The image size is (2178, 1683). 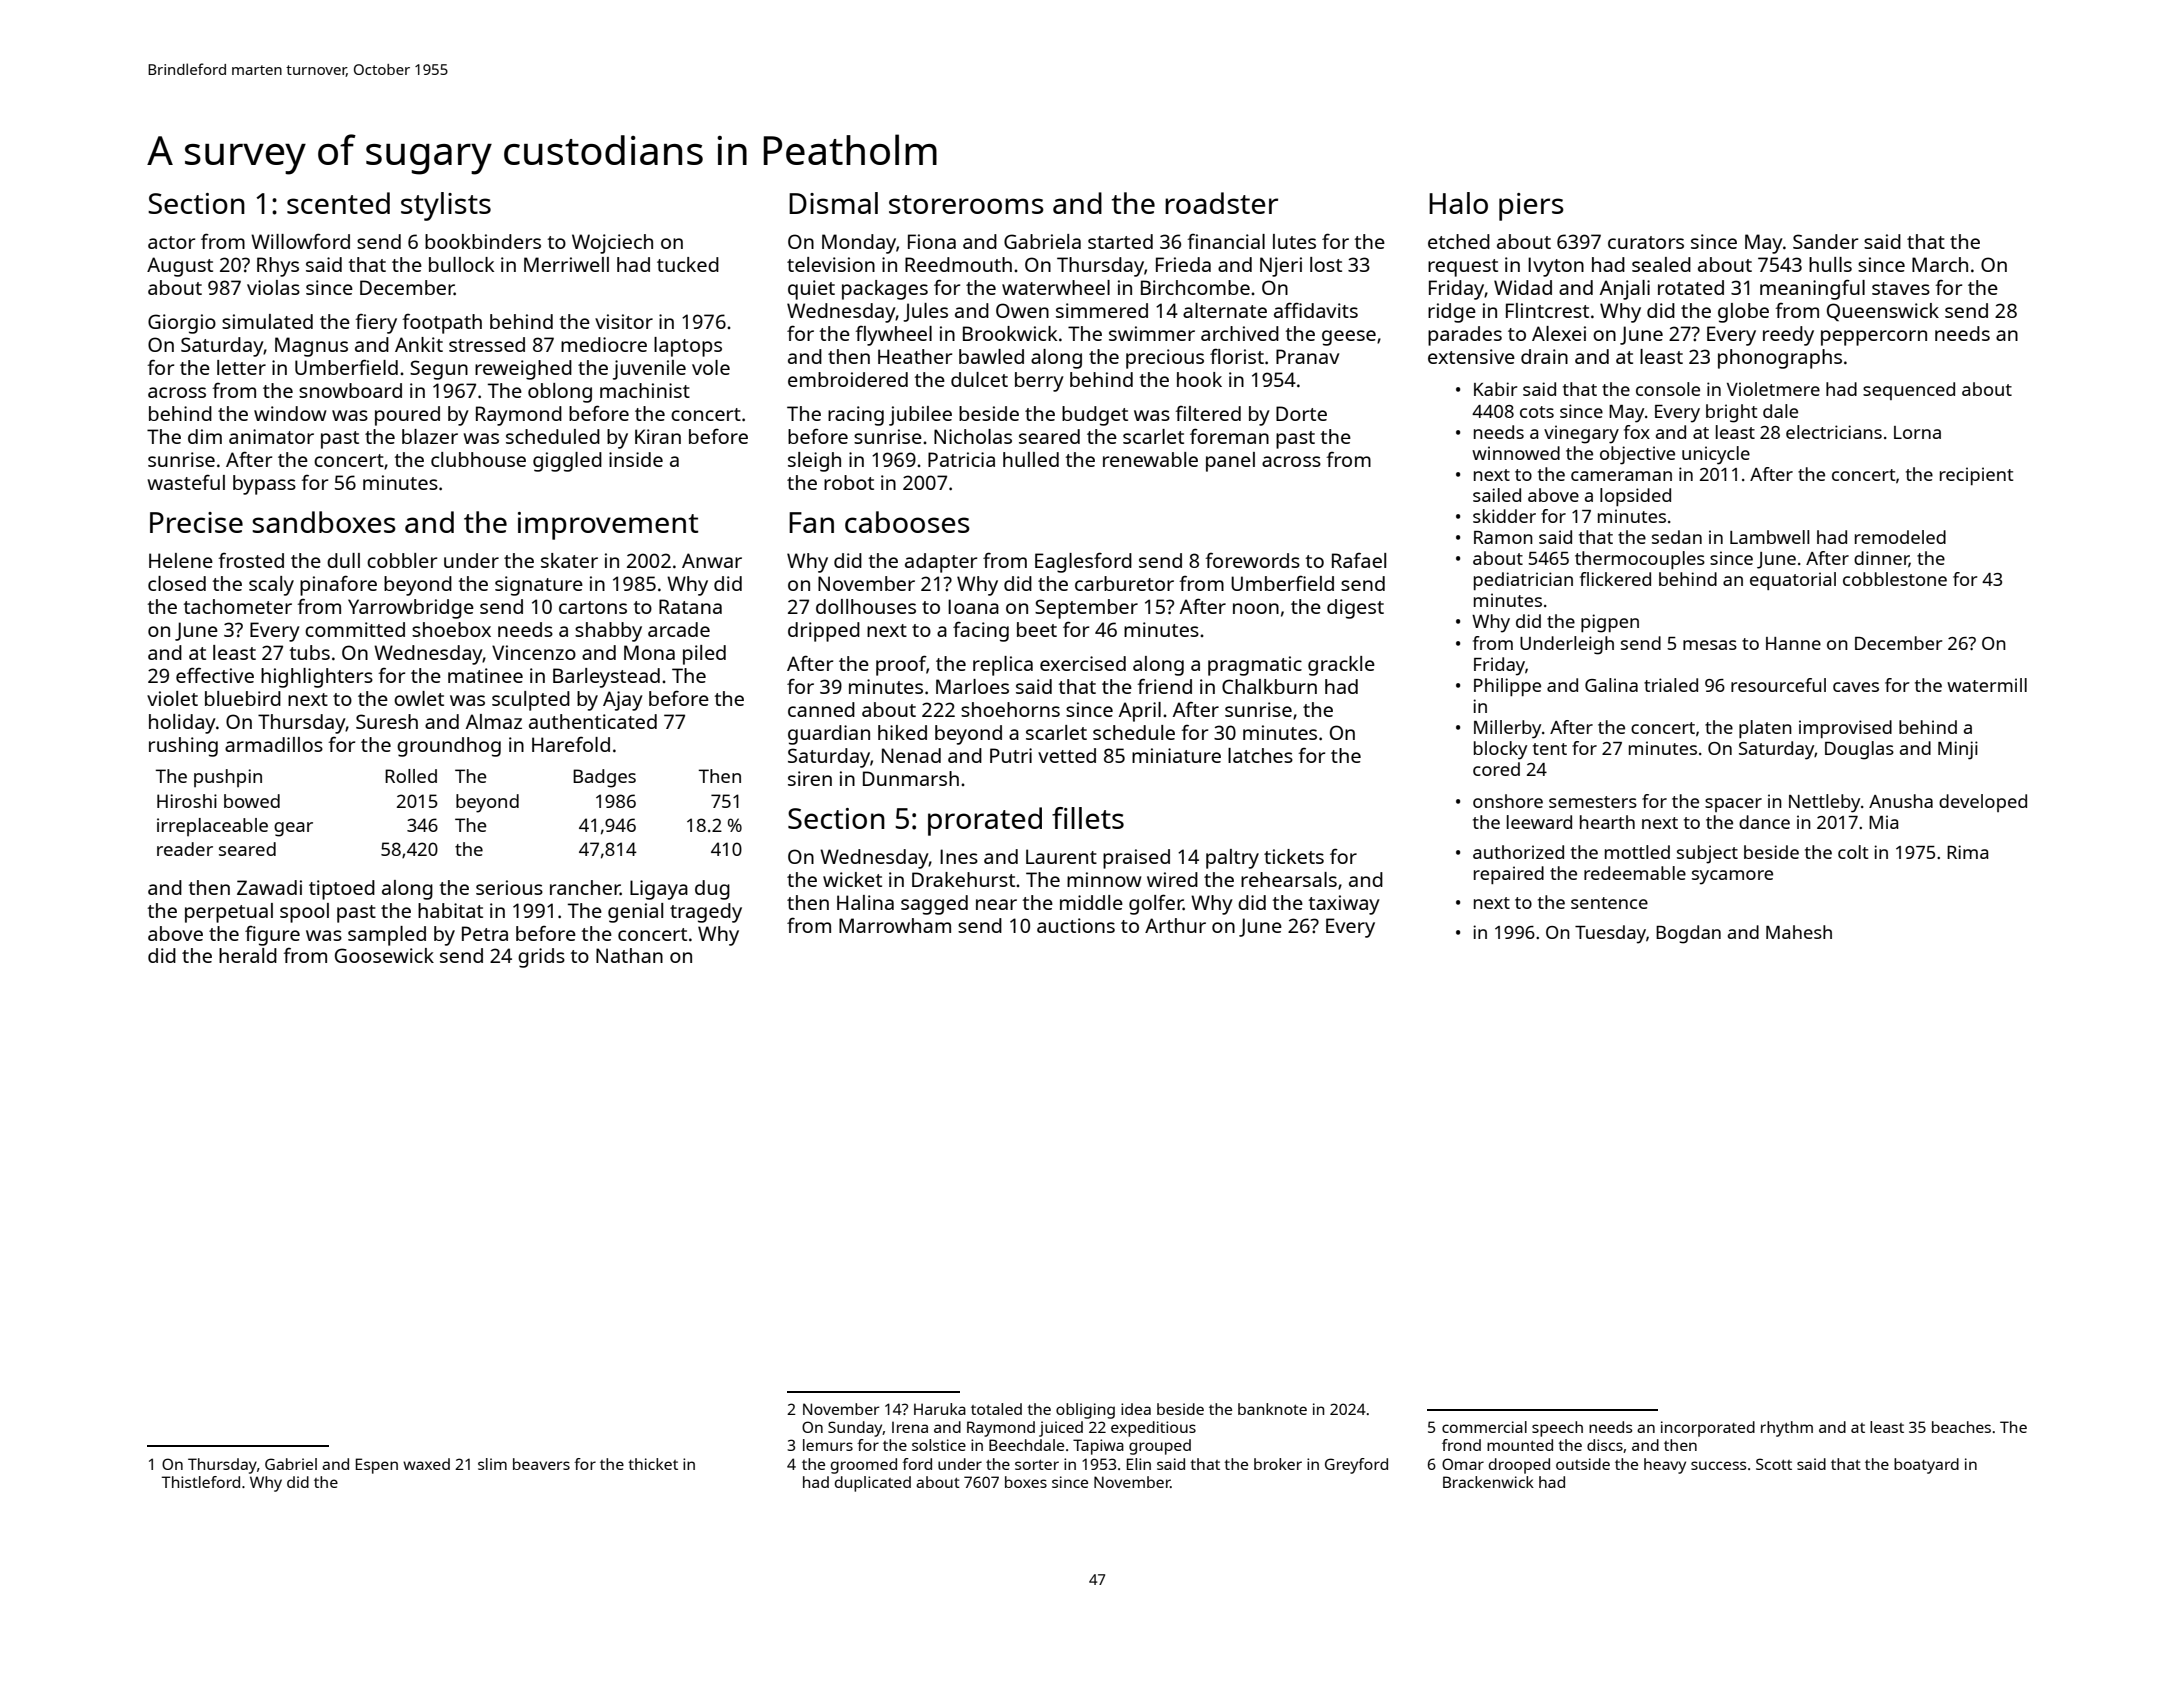 I want to click on pushpin, so click(x=228, y=778).
